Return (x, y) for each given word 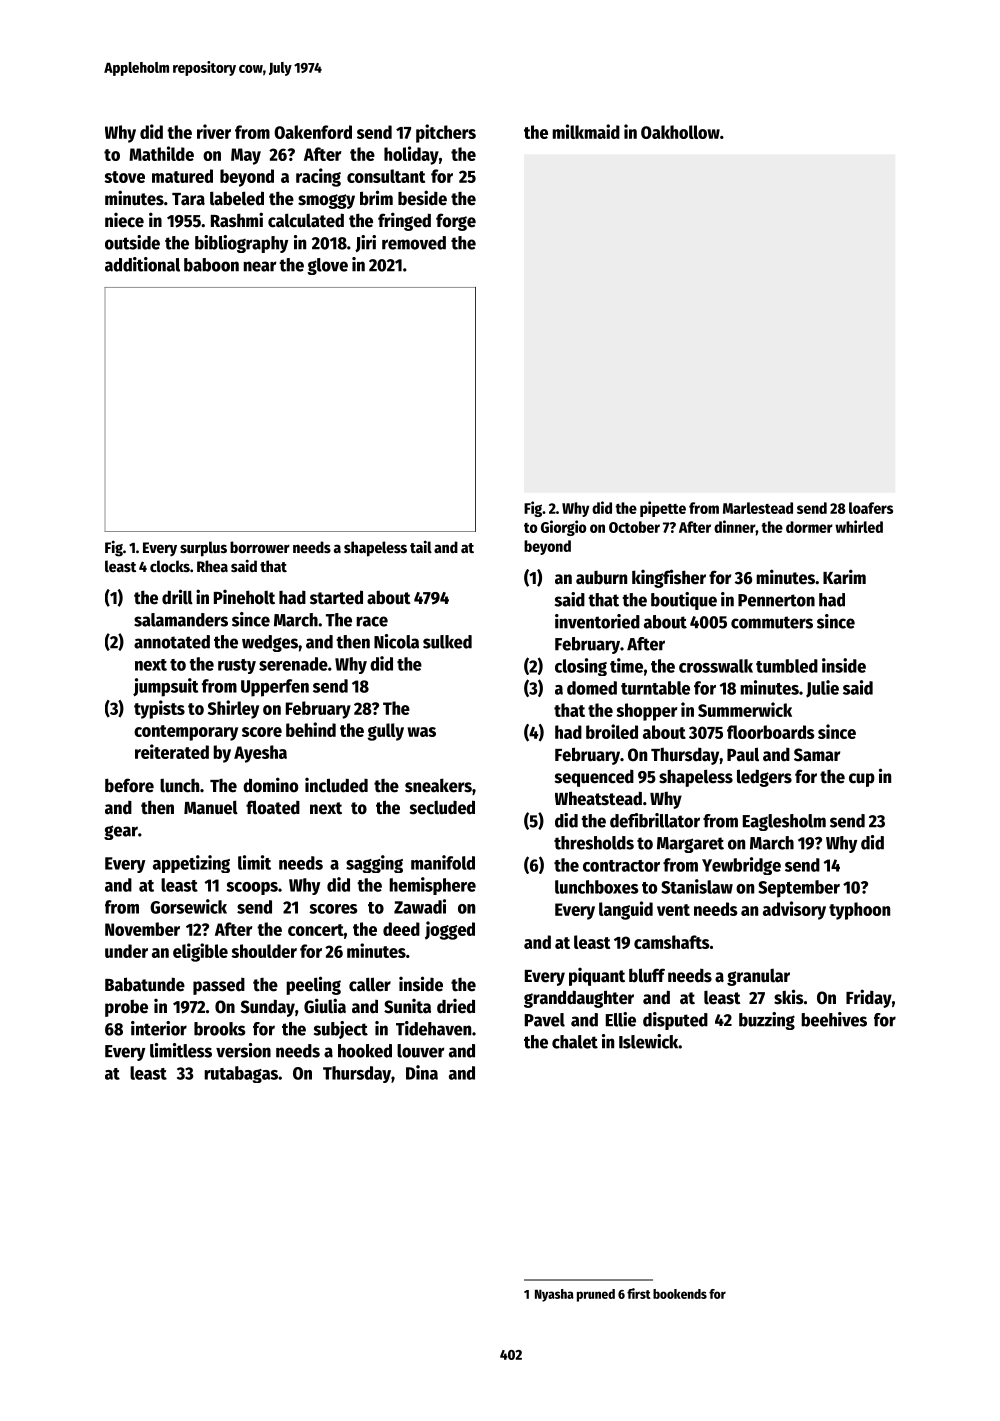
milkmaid (586, 131)
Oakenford (313, 132)
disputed (675, 1021)
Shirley (233, 709)
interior (159, 1028)
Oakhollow (680, 132)
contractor (621, 866)
